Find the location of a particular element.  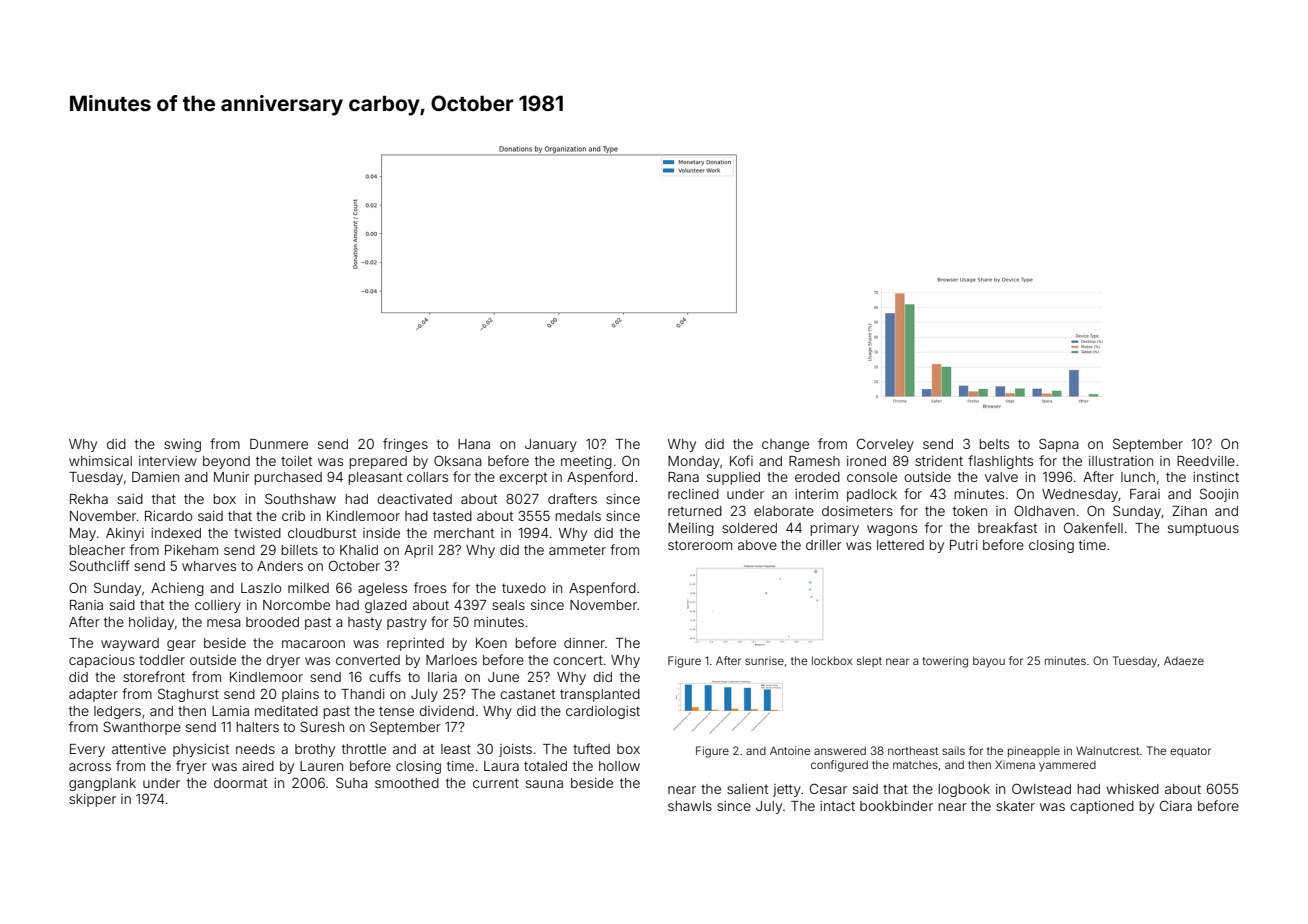

shawls is located at coordinates (690, 806).
